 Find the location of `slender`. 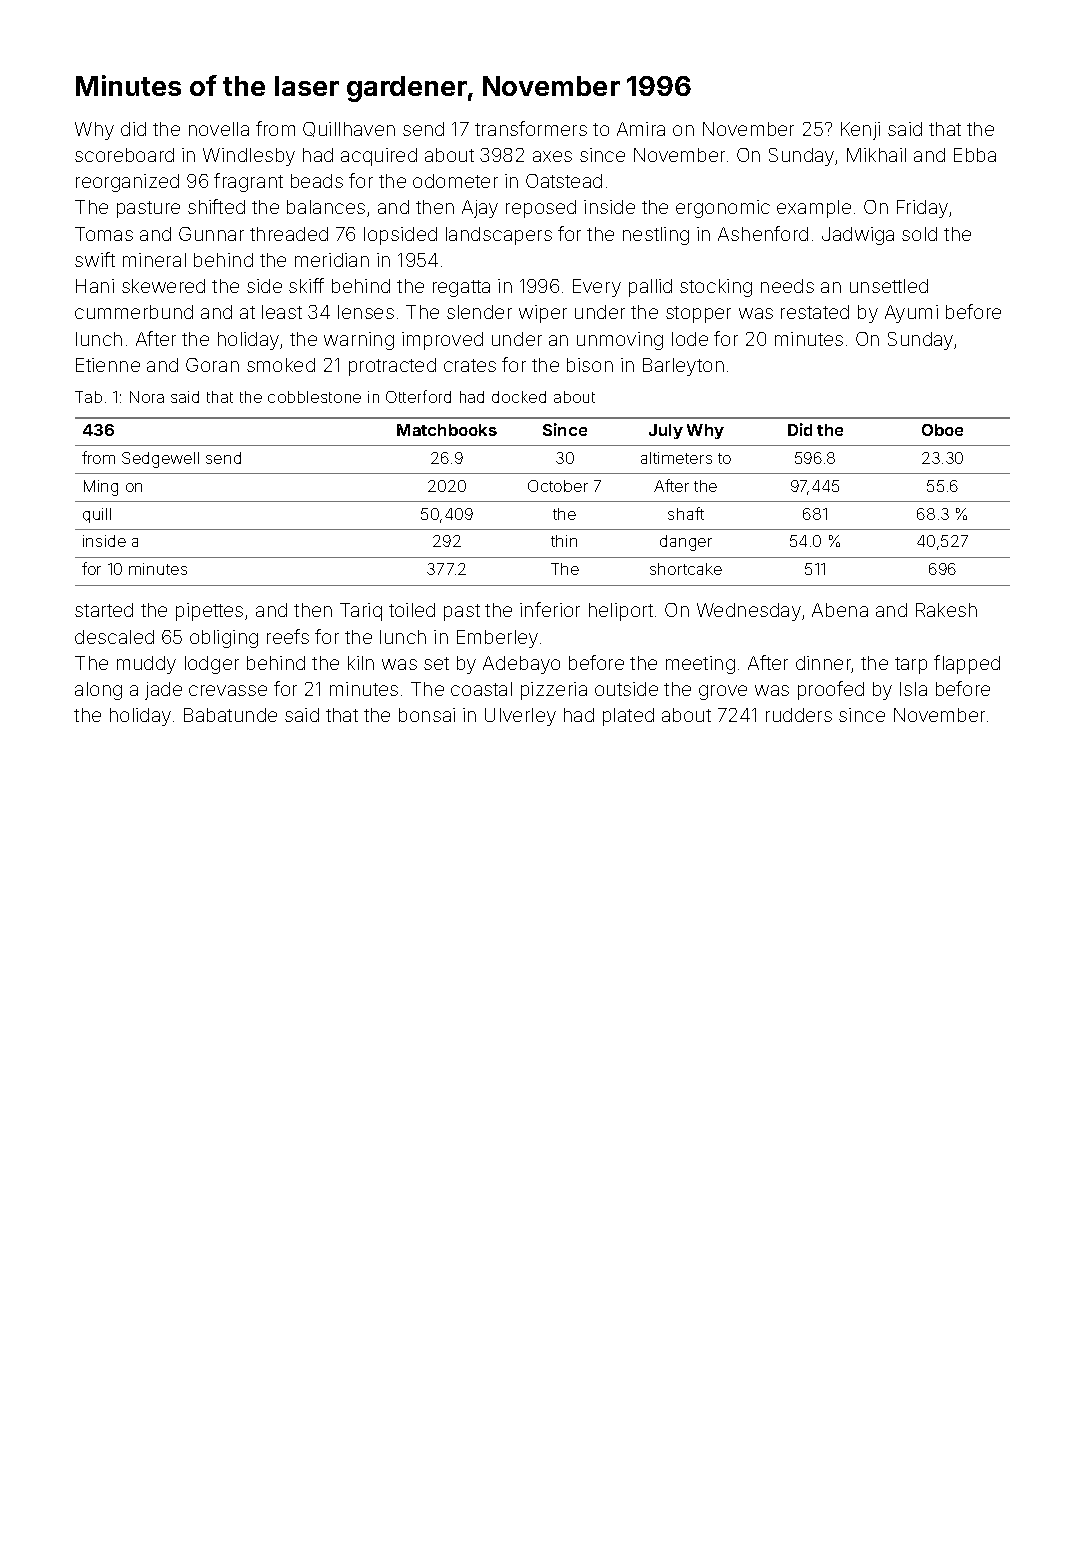

slender is located at coordinates (479, 312).
